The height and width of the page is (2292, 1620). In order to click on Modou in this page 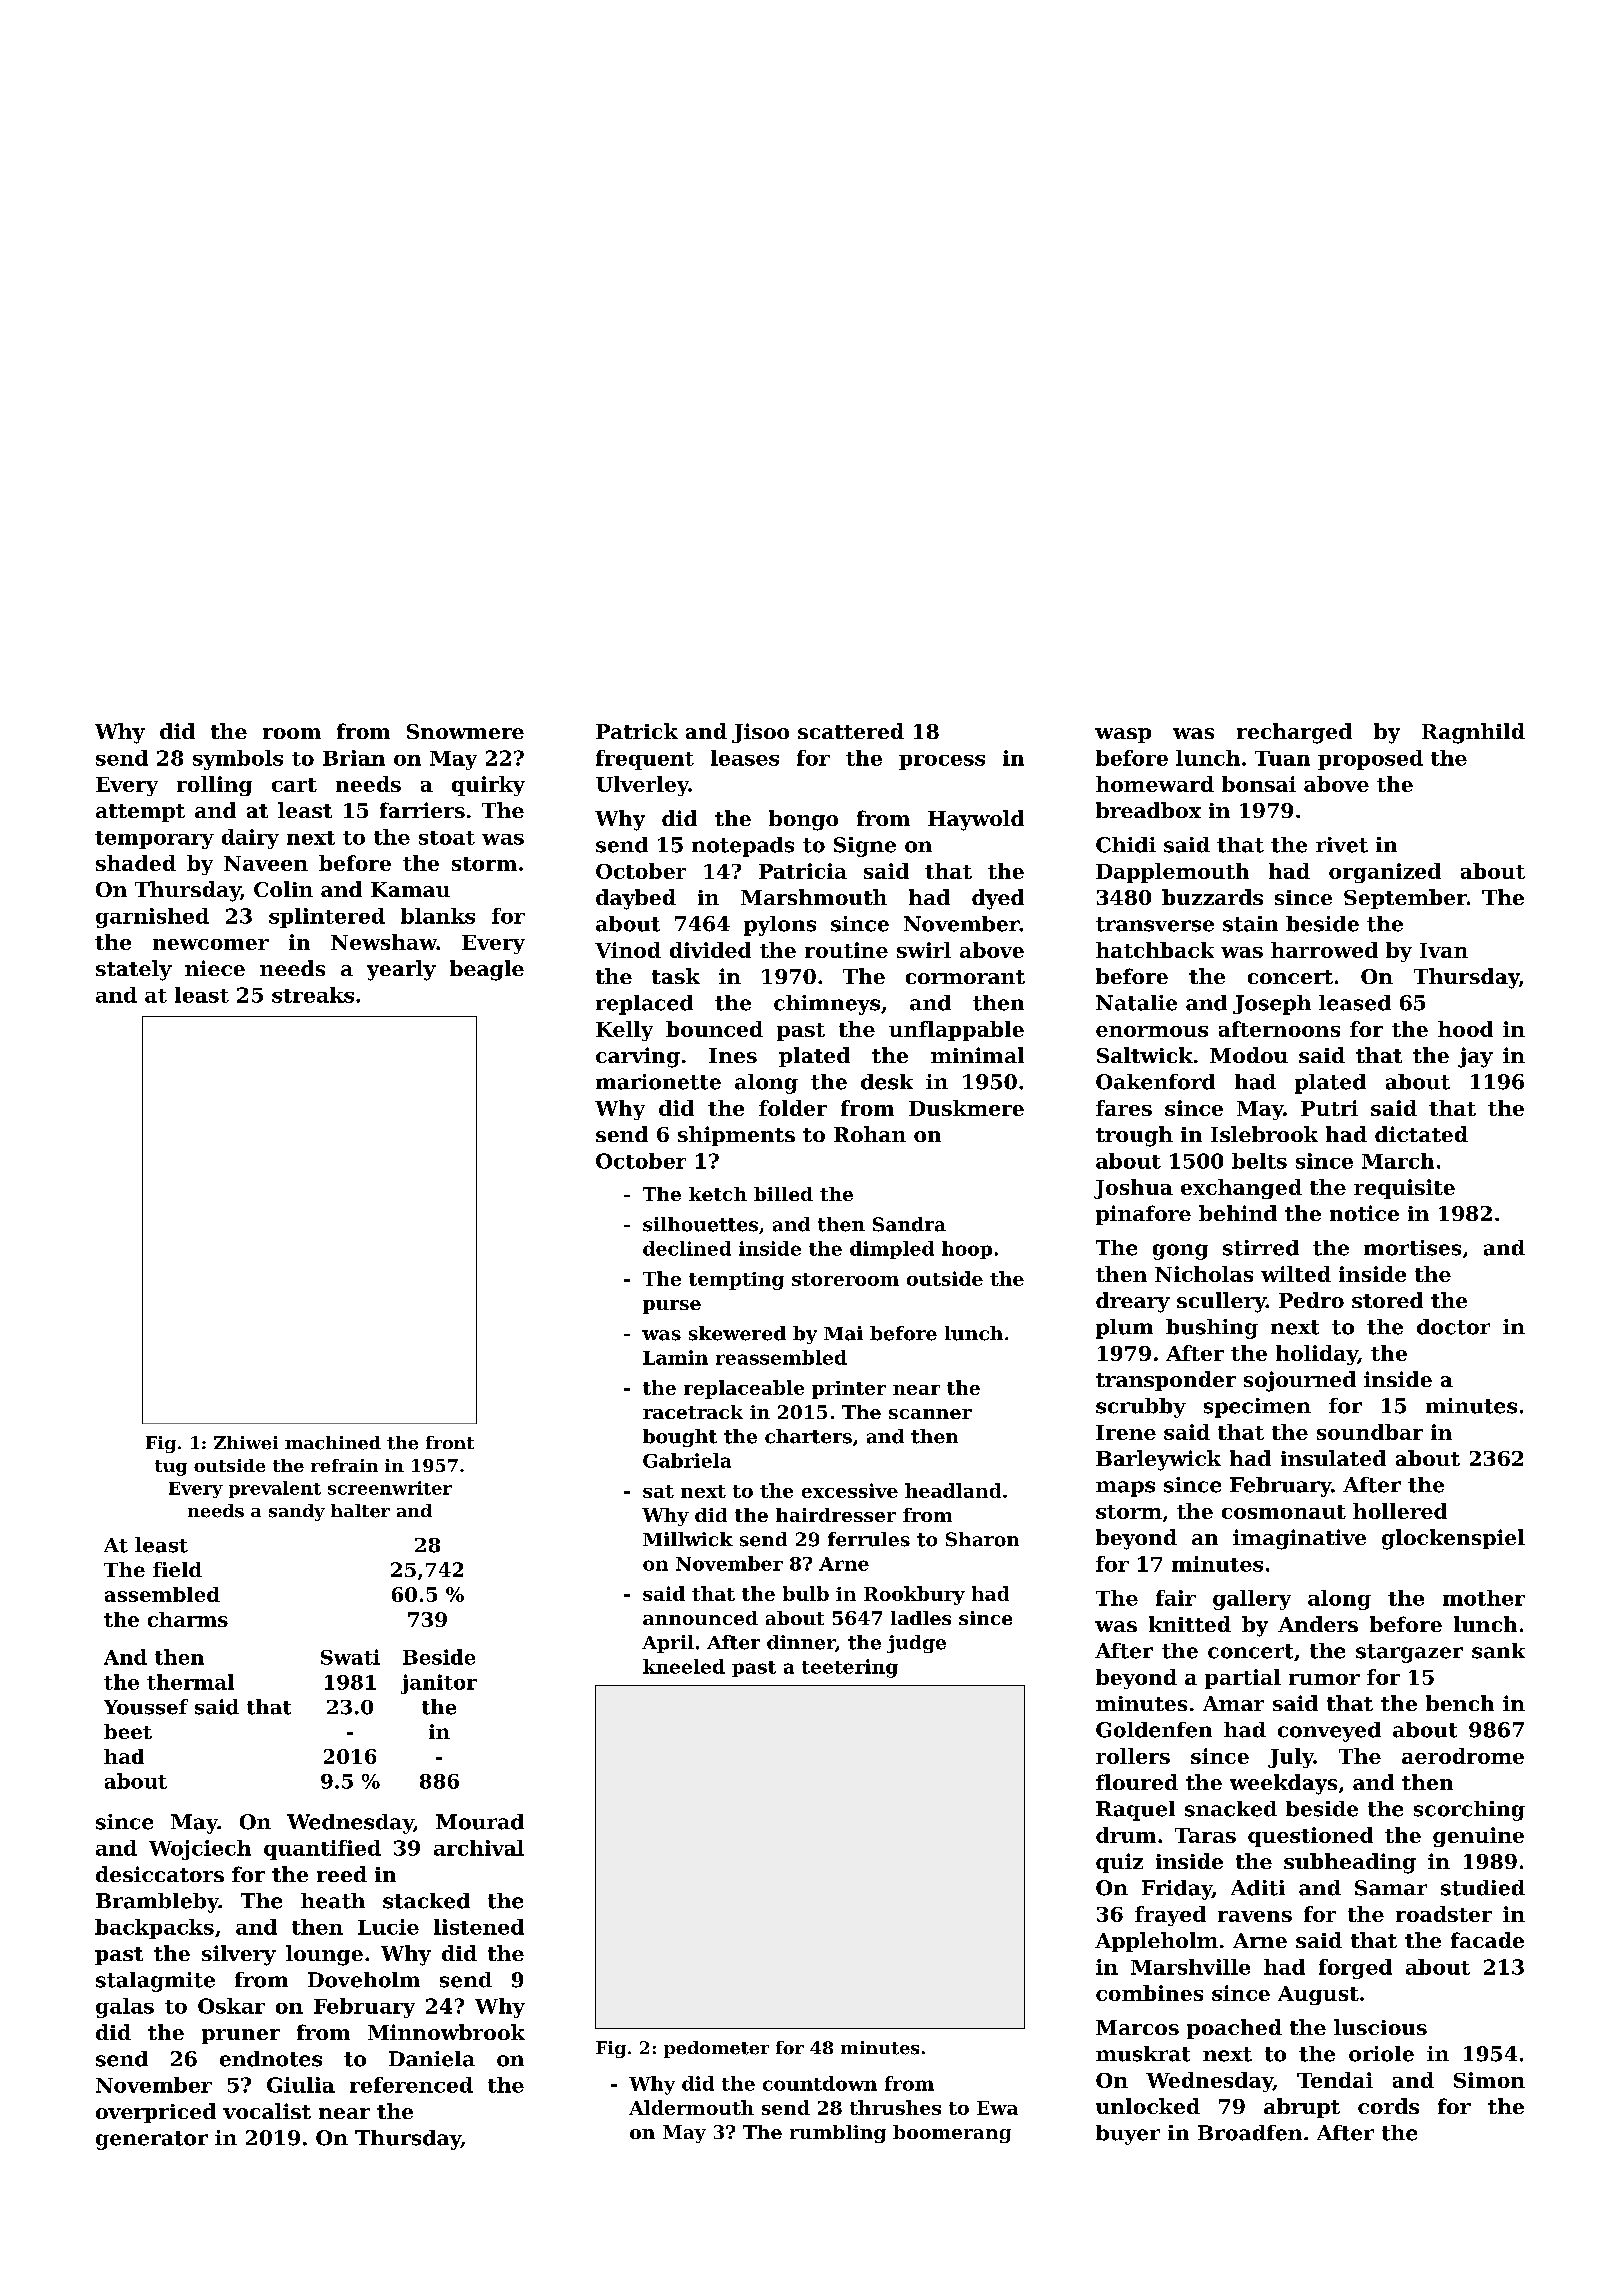, I will do `click(1249, 1055)`.
